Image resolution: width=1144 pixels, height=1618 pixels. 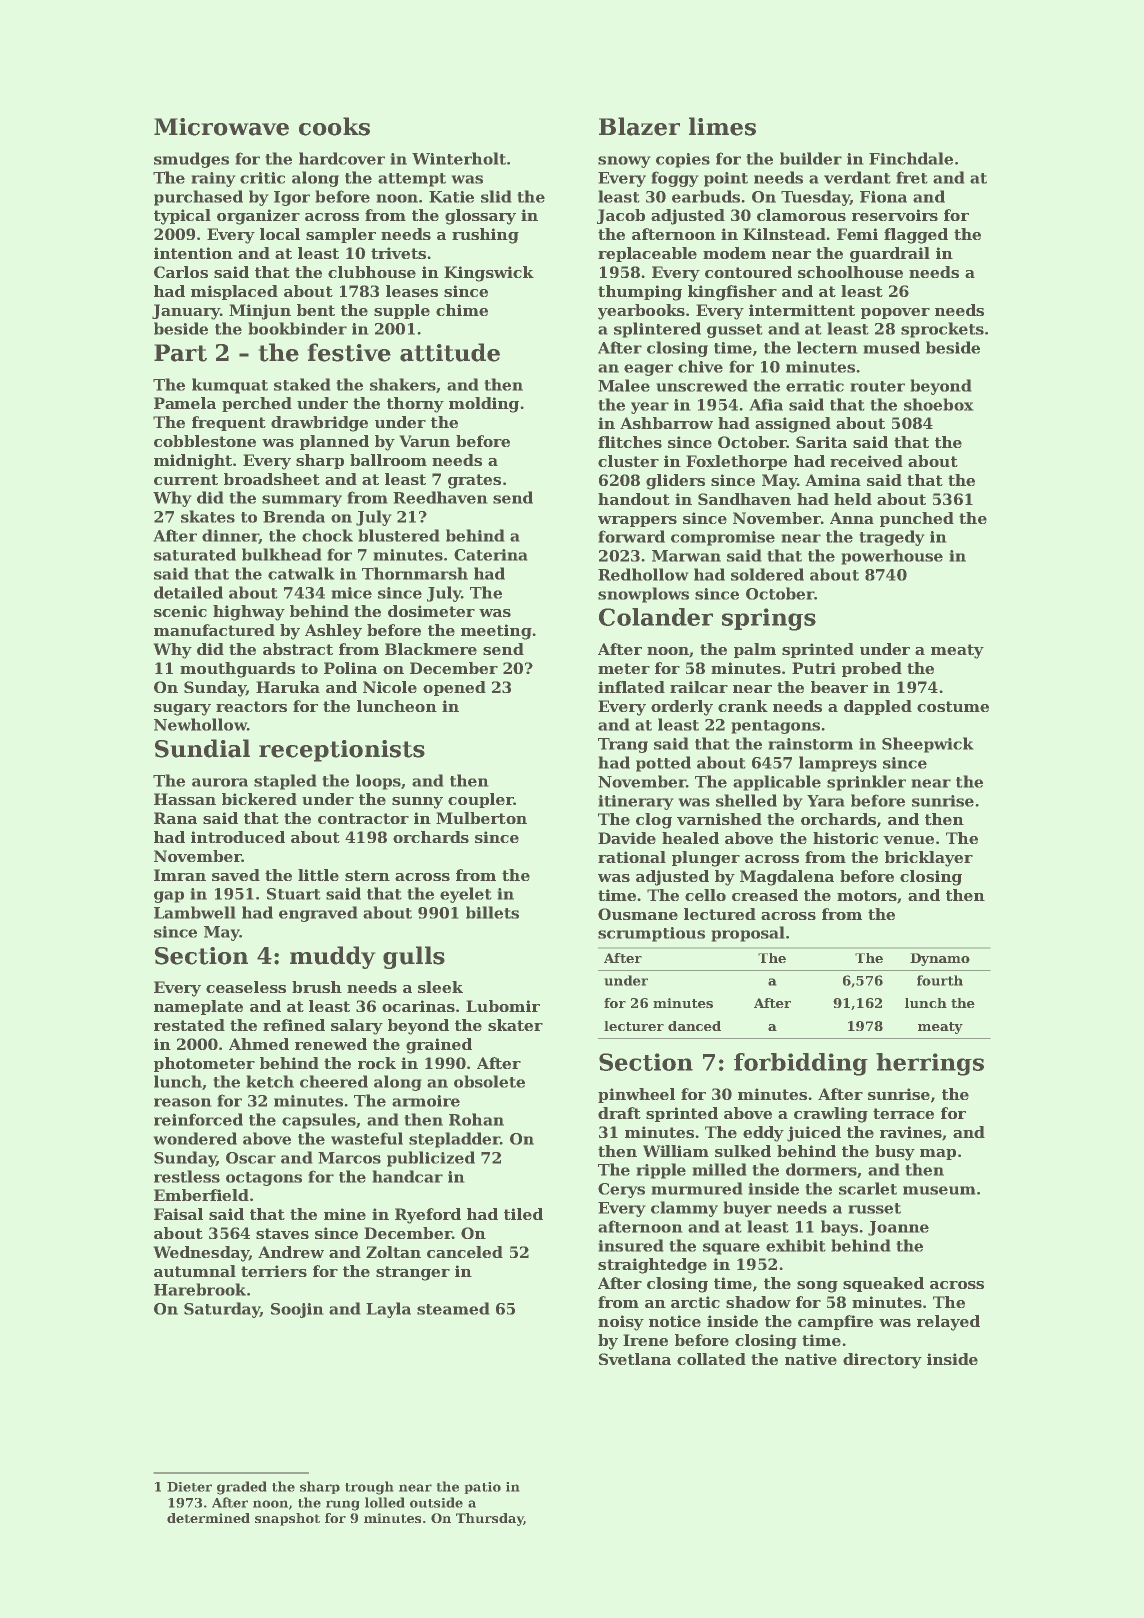 What do you see at coordinates (316, 310) in the screenshot?
I see `bent` at bounding box center [316, 310].
